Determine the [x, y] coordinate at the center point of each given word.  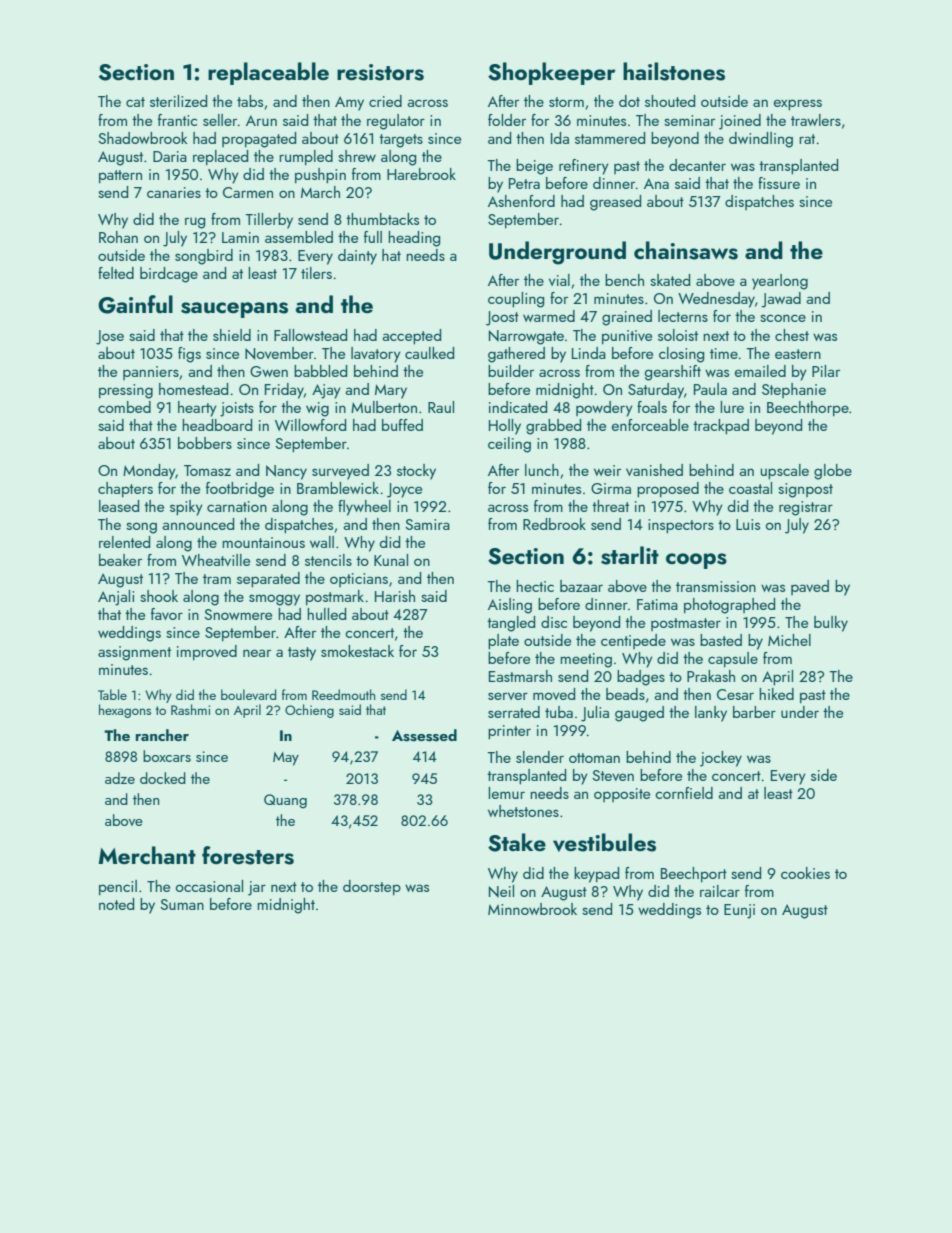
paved [810, 587]
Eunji [739, 911]
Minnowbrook [532, 909]
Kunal [391, 560]
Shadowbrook [142, 138]
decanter [697, 165]
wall [322, 542]
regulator [396, 122]
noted [116, 904]
